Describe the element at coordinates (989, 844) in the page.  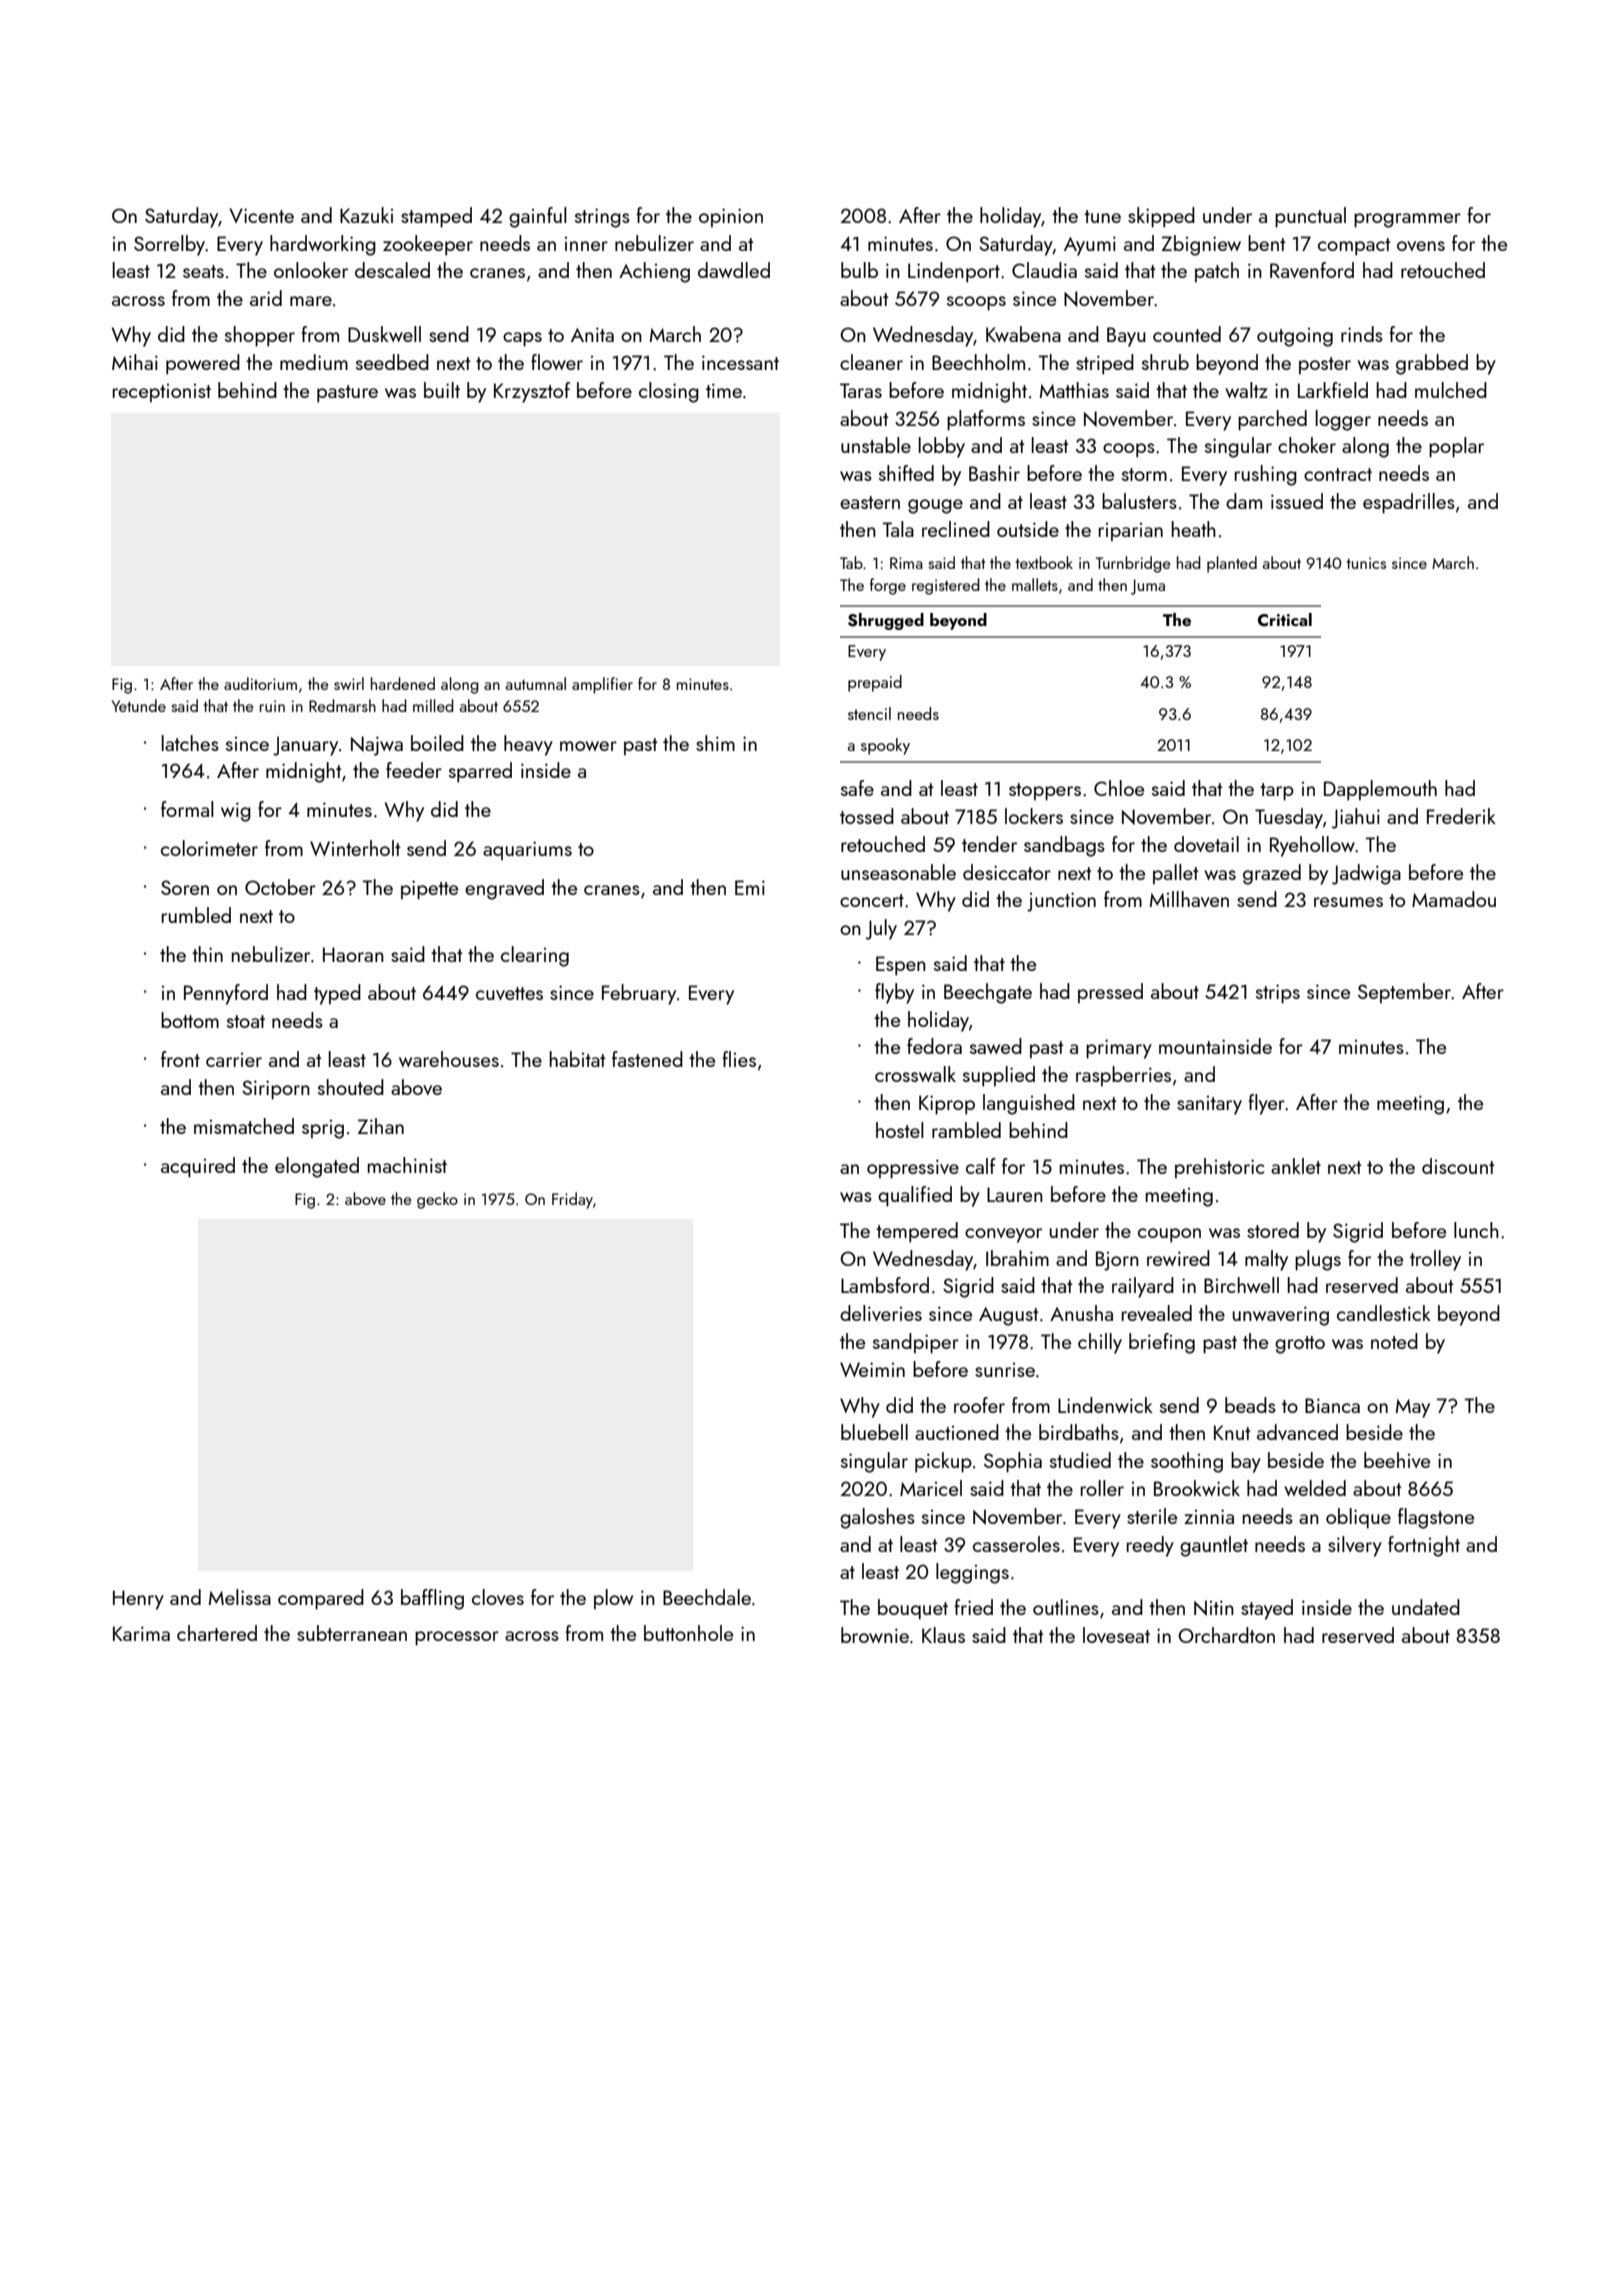
I see `tender` at that location.
